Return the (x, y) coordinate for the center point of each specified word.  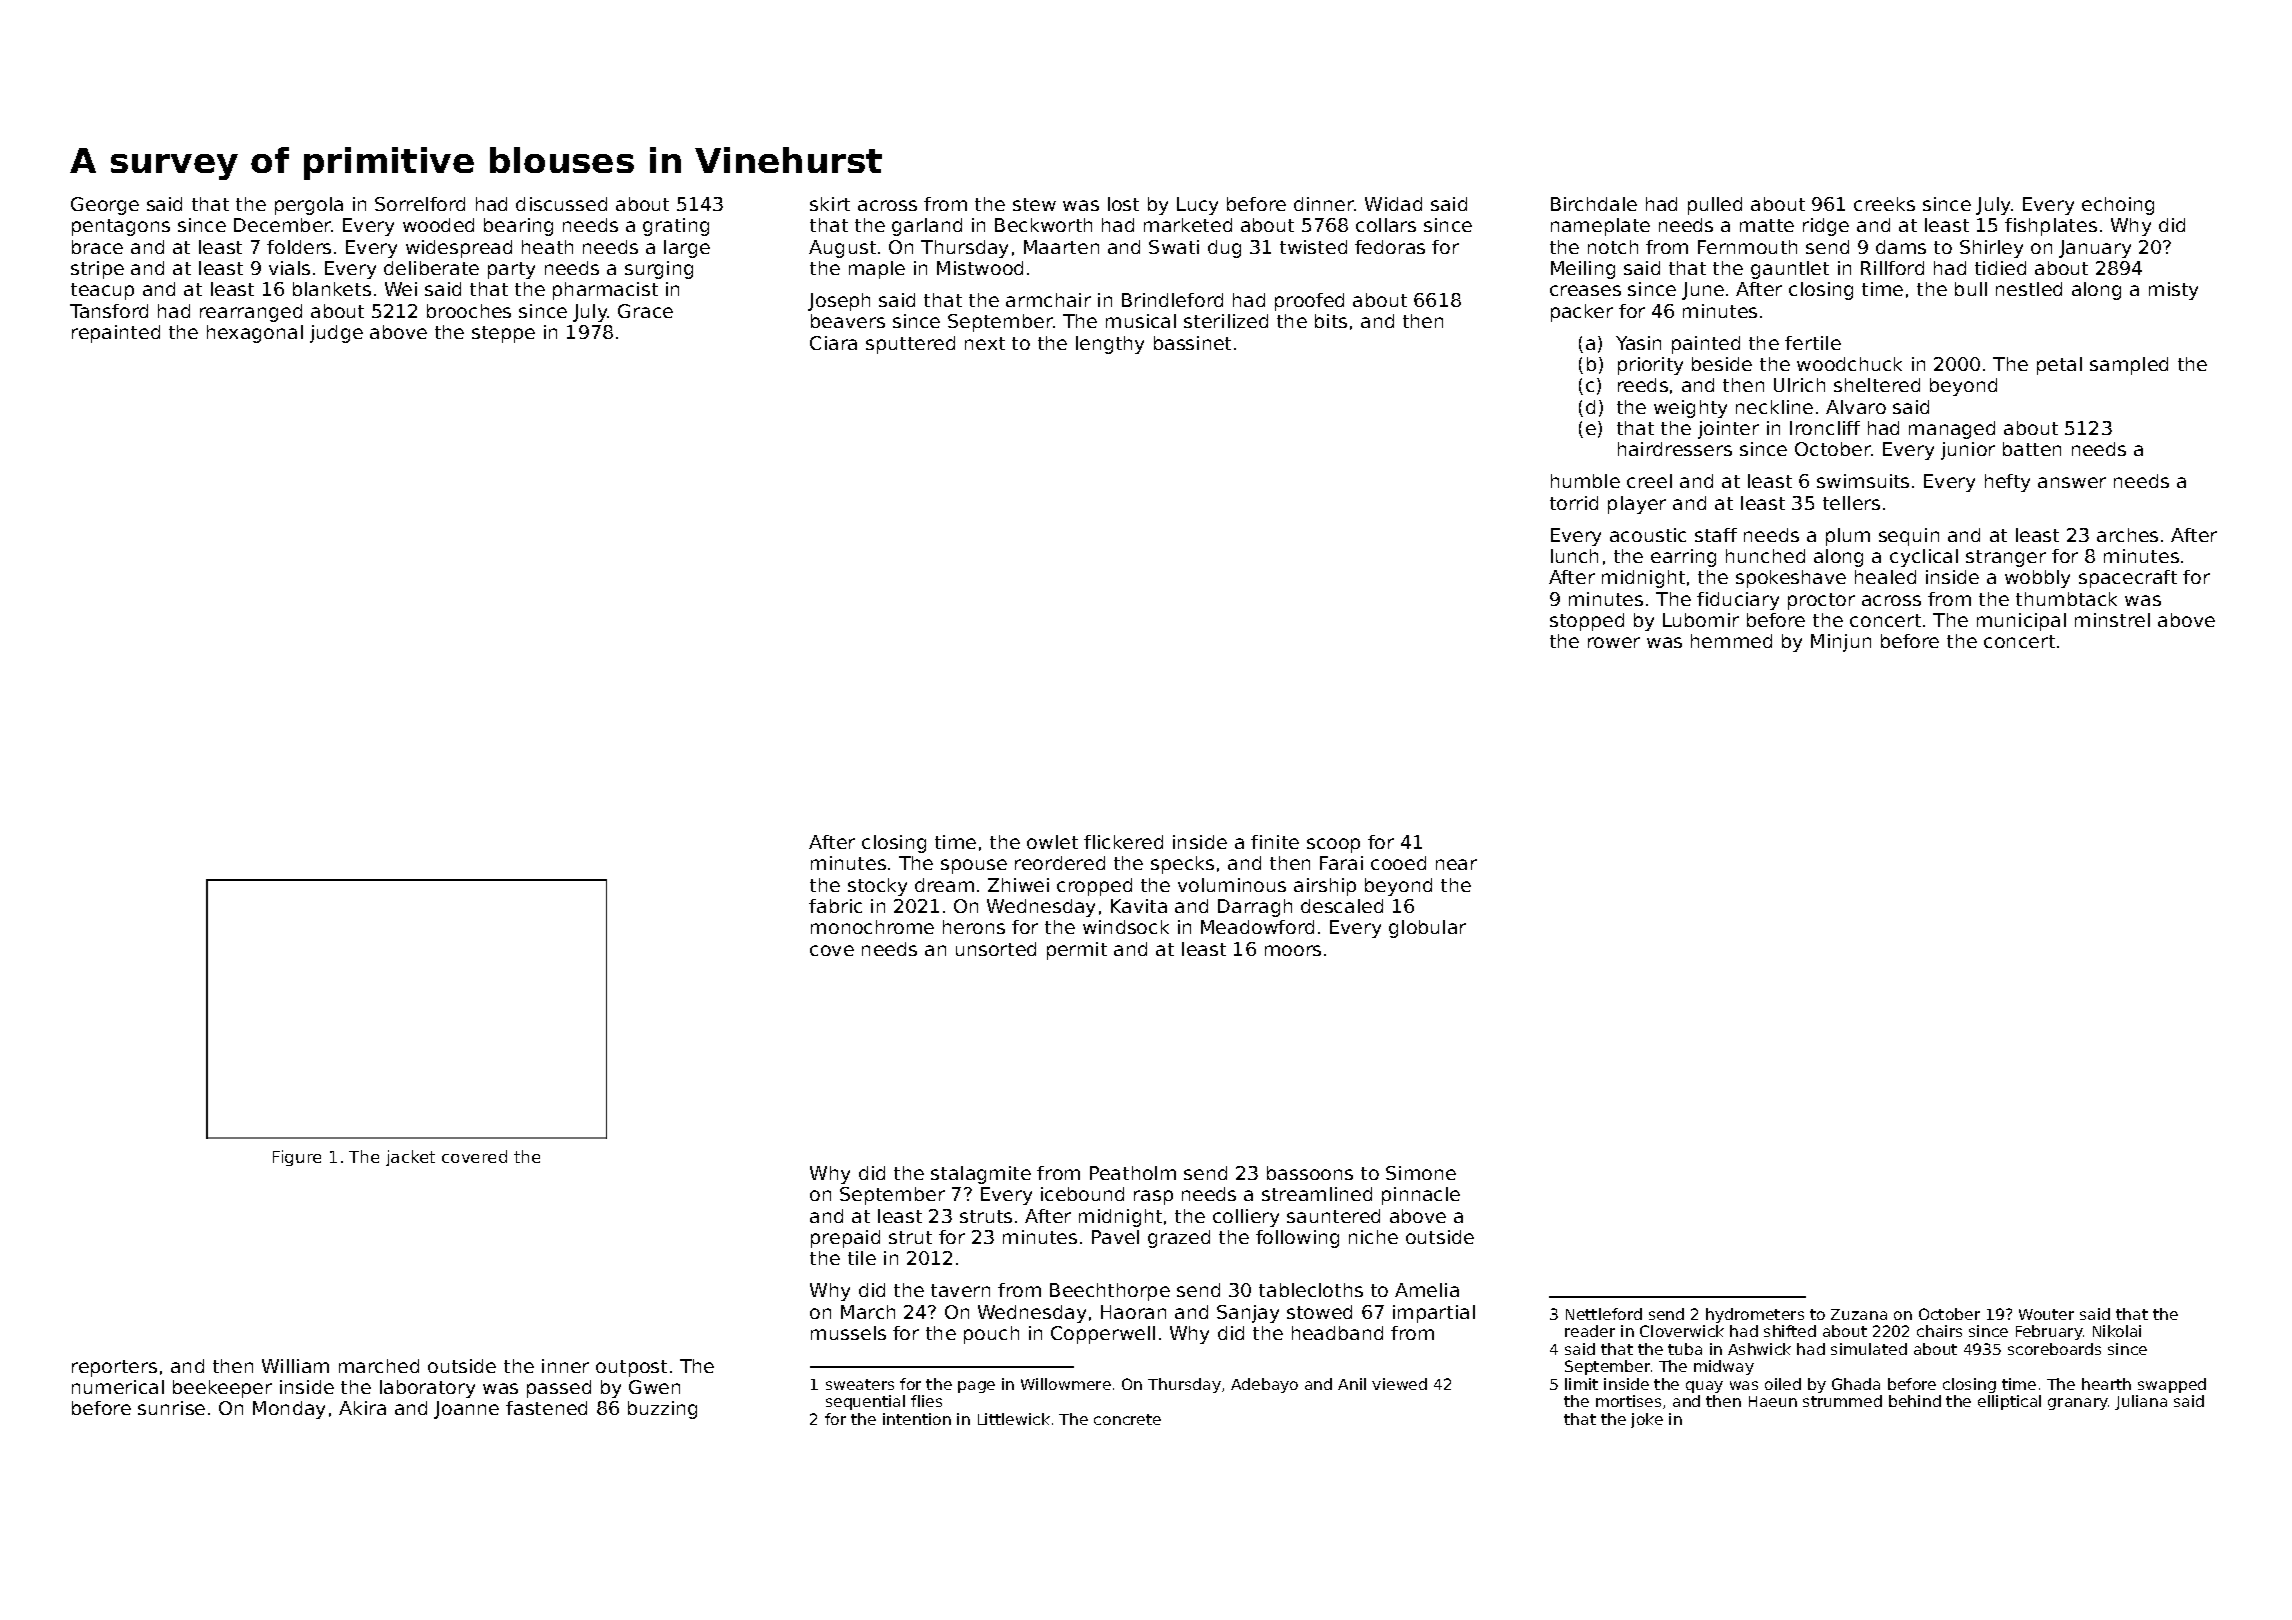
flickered (1123, 842)
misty (2173, 291)
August (842, 249)
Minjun (1841, 643)
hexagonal (255, 334)
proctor (1821, 601)
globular (1427, 929)
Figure (297, 1158)
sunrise (171, 1408)
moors (1293, 950)
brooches (469, 311)
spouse (974, 866)
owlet (1052, 842)
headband (1337, 1333)
